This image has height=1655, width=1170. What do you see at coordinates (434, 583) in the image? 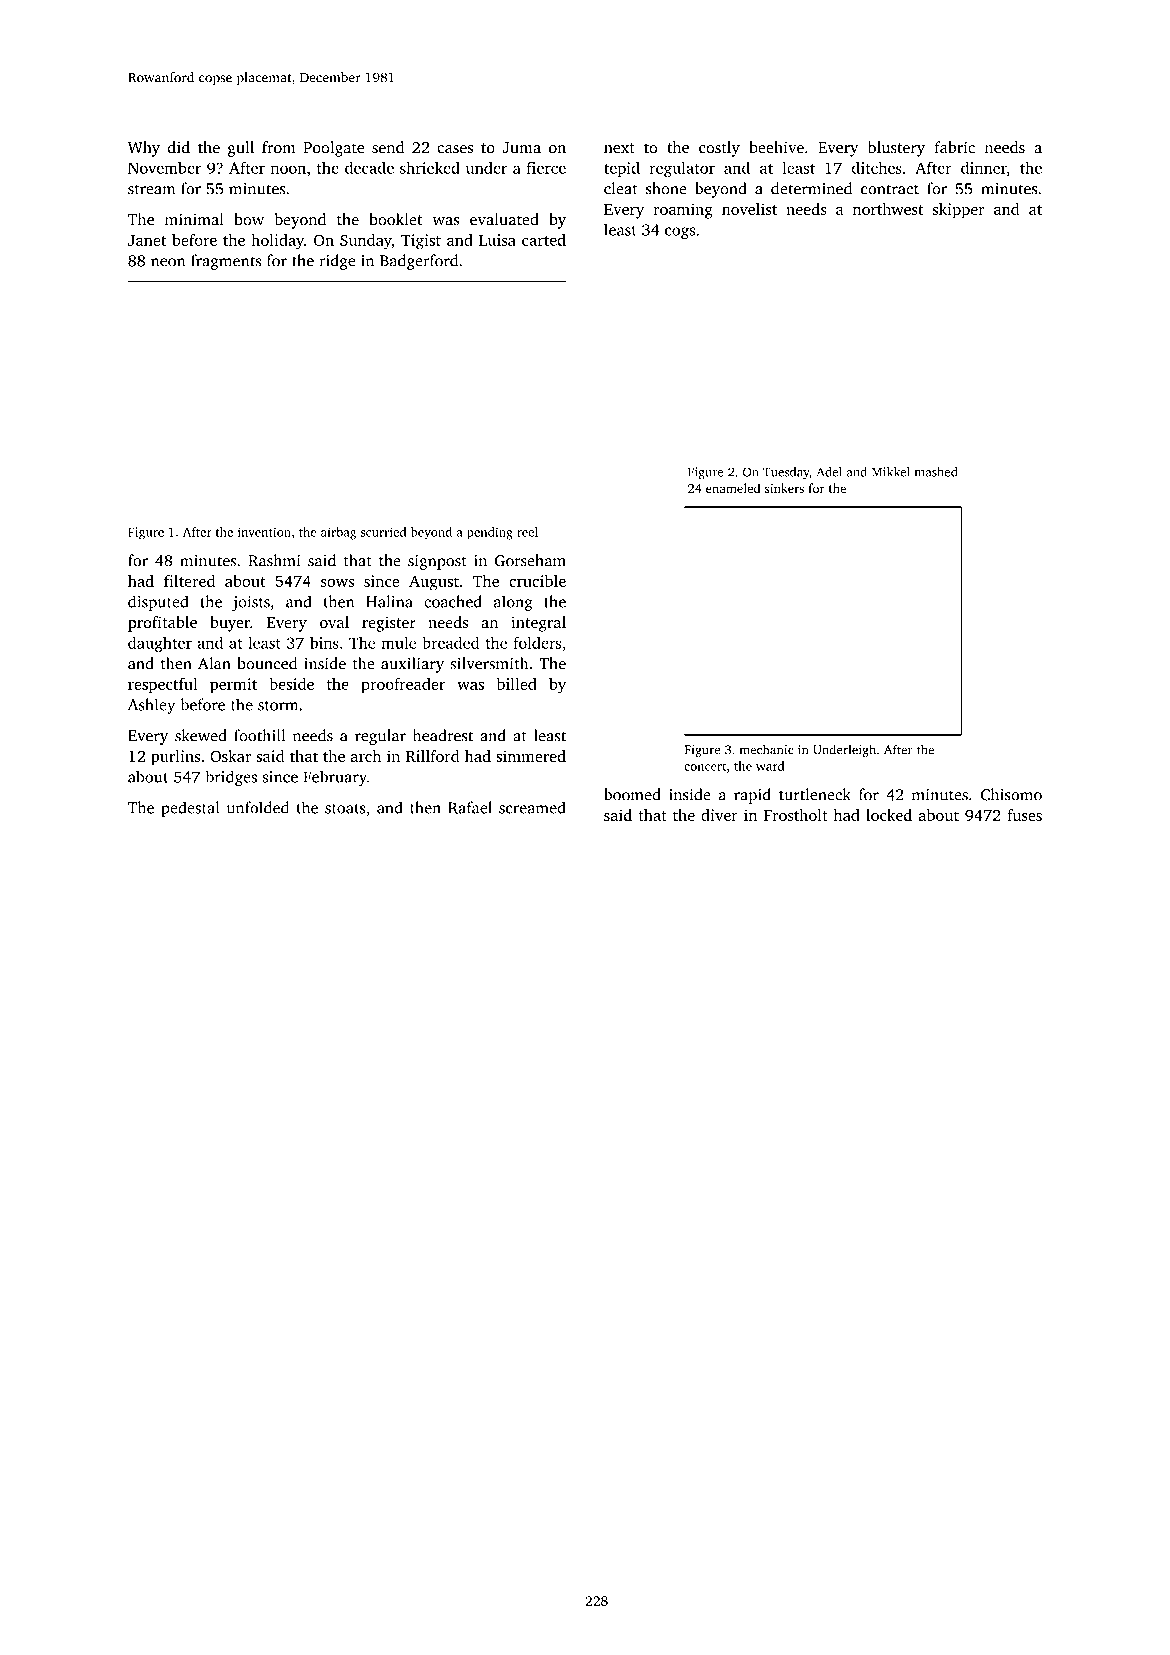
I see `August` at bounding box center [434, 583].
